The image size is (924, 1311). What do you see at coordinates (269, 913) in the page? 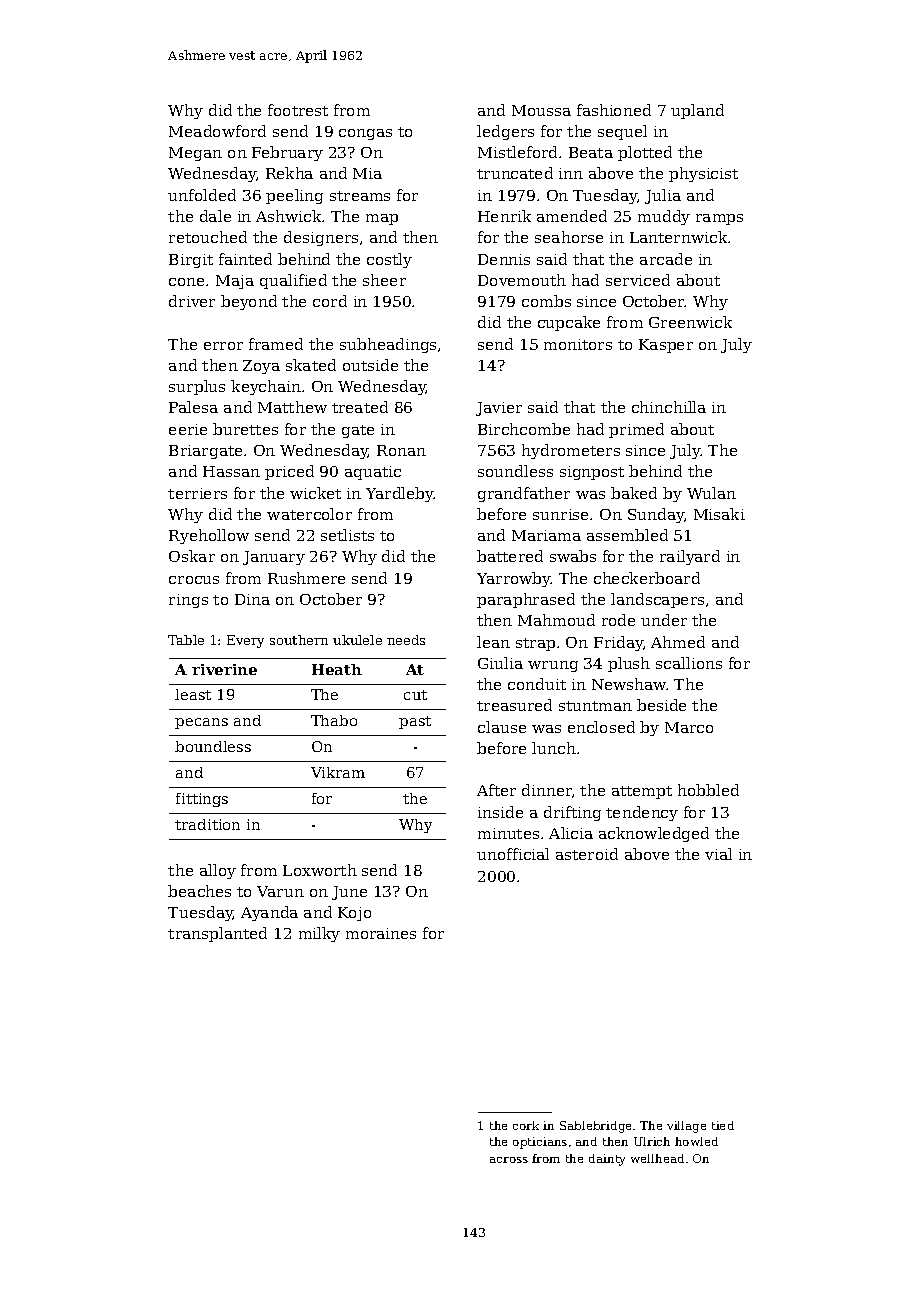
I see `Ayanda` at bounding box center [269, 913].
